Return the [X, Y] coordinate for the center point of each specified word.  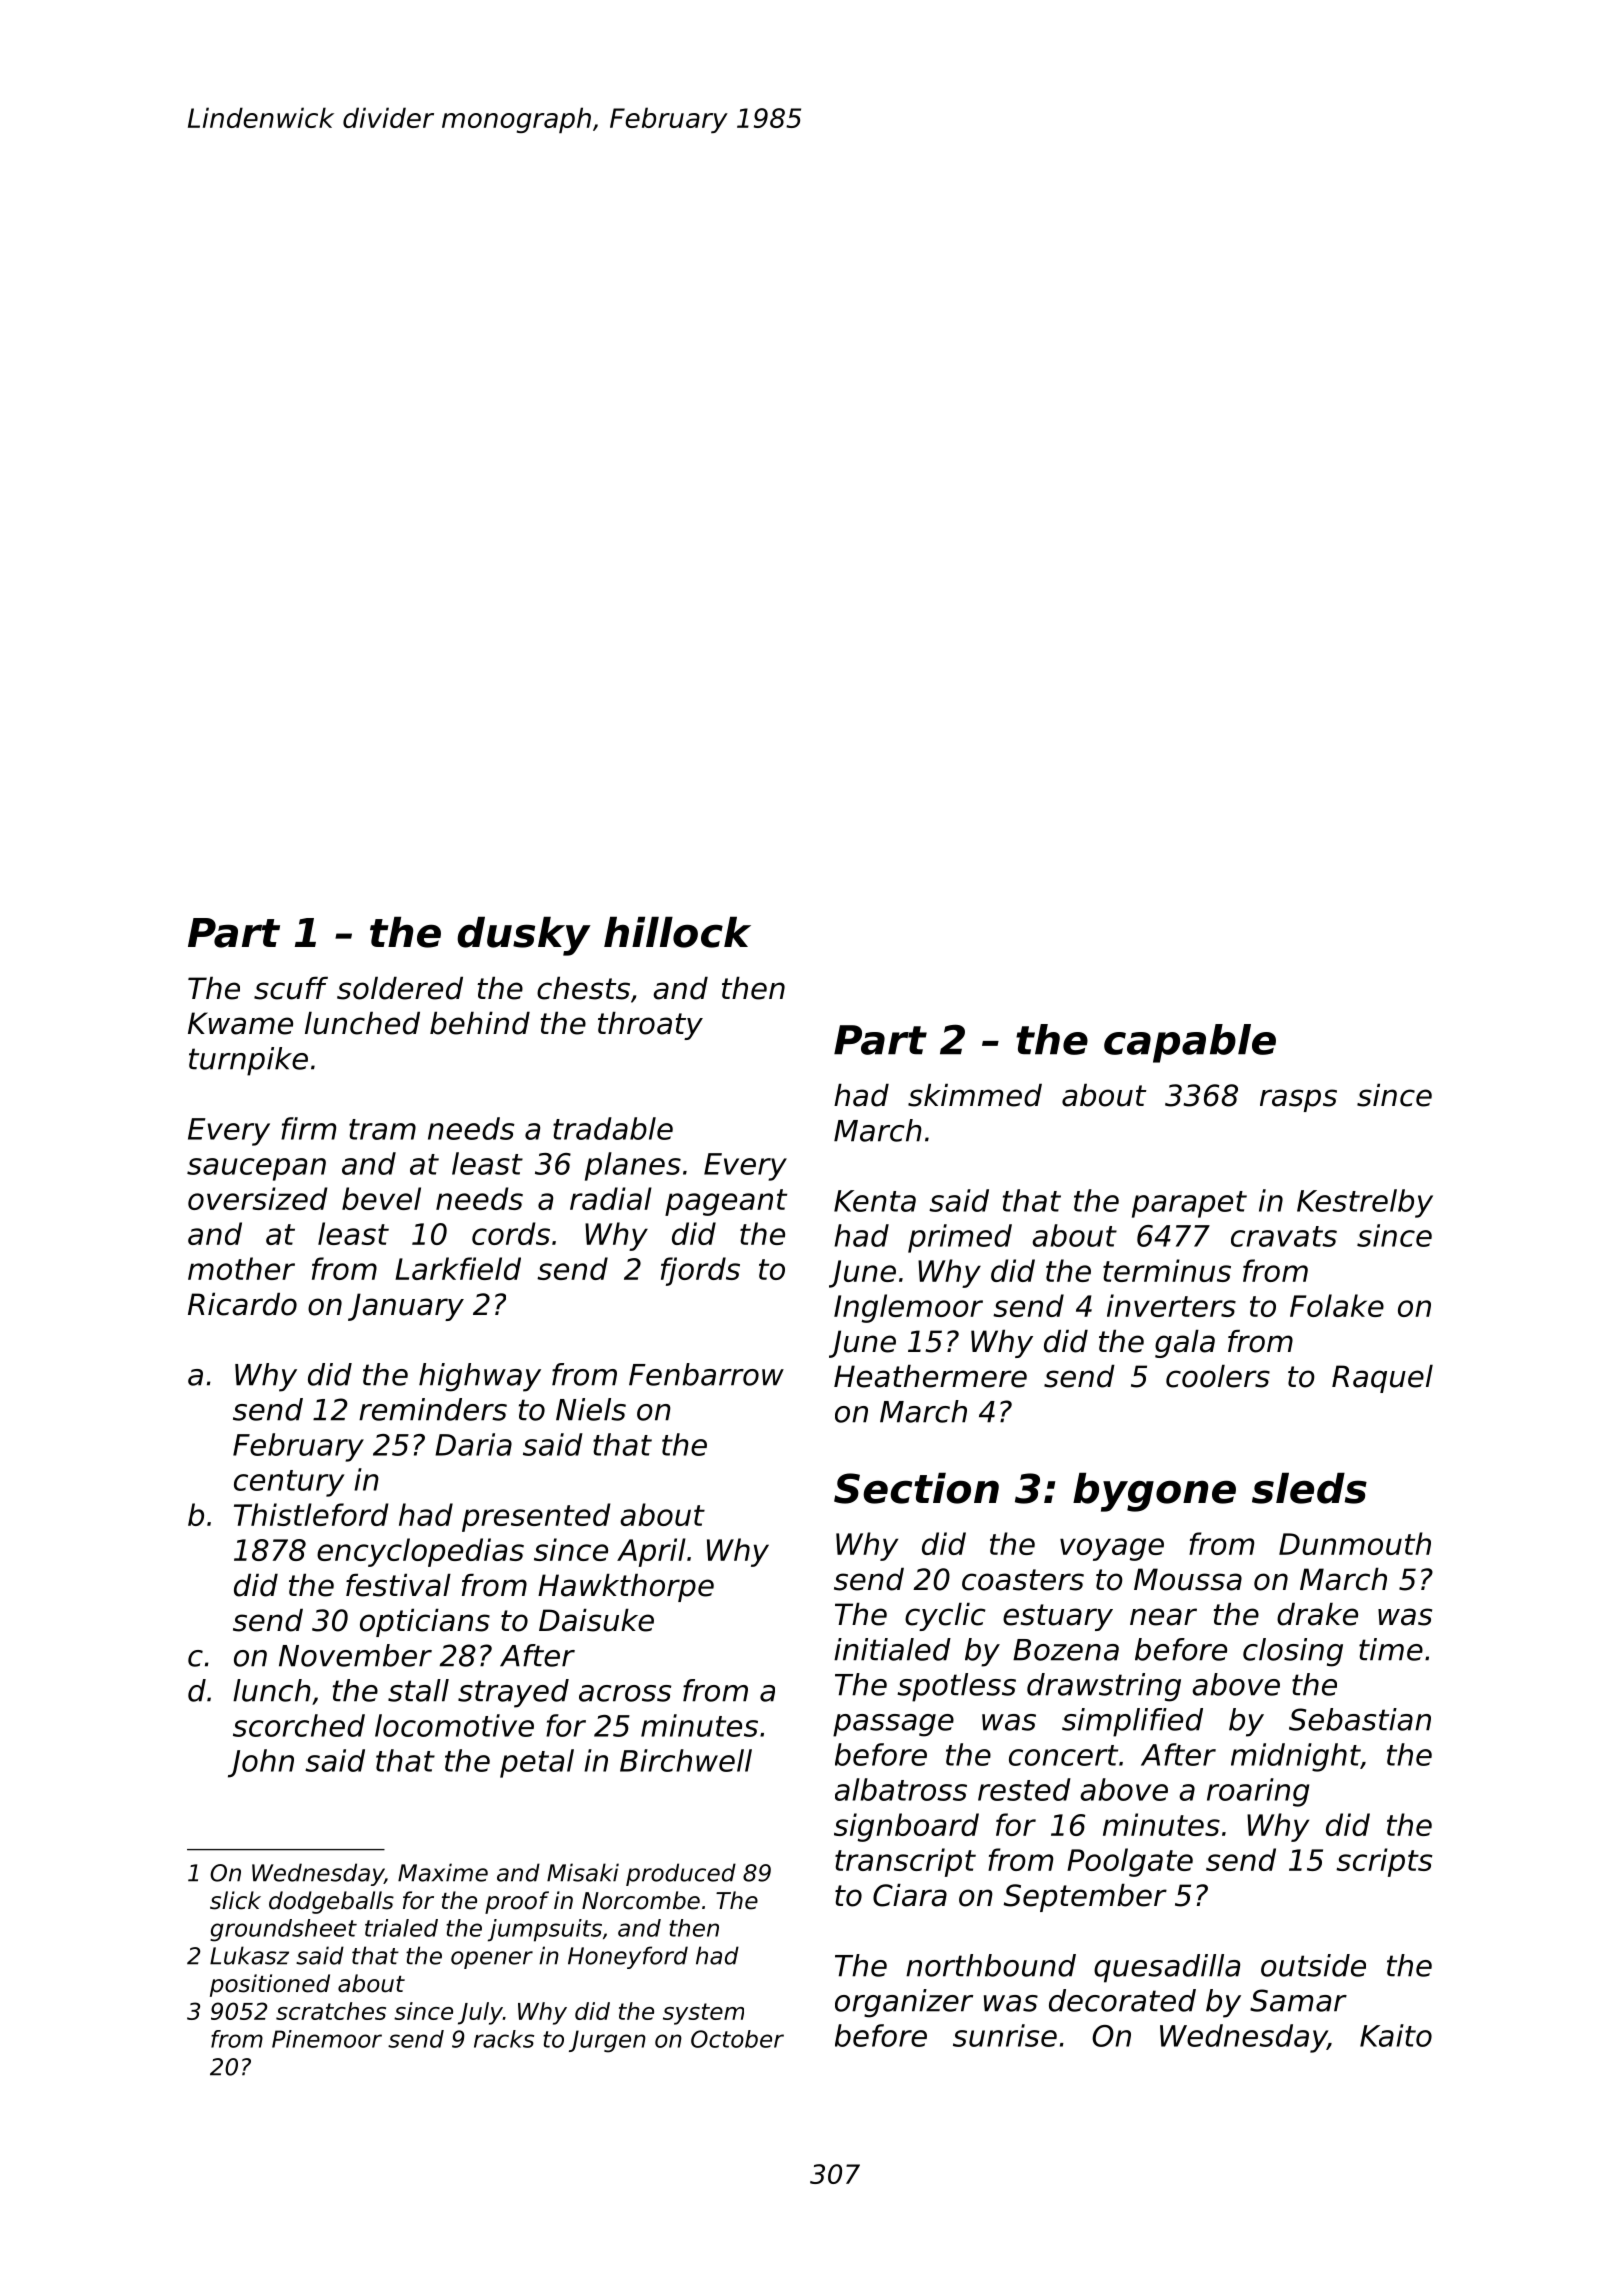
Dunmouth [1355, 1543]
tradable [613, 1128]
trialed [401, 1928]
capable [1190, 1043]
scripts [1384, 1862]
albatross [901, 1789]
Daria [473, 1444]
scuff [291, 988]
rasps [1298, 1100]
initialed [892, 1649]
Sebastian [1360, 1719]
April [651, 1552]
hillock [677, 932]
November [355, 1655]
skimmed [975, 1095]
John [261, 1763]
